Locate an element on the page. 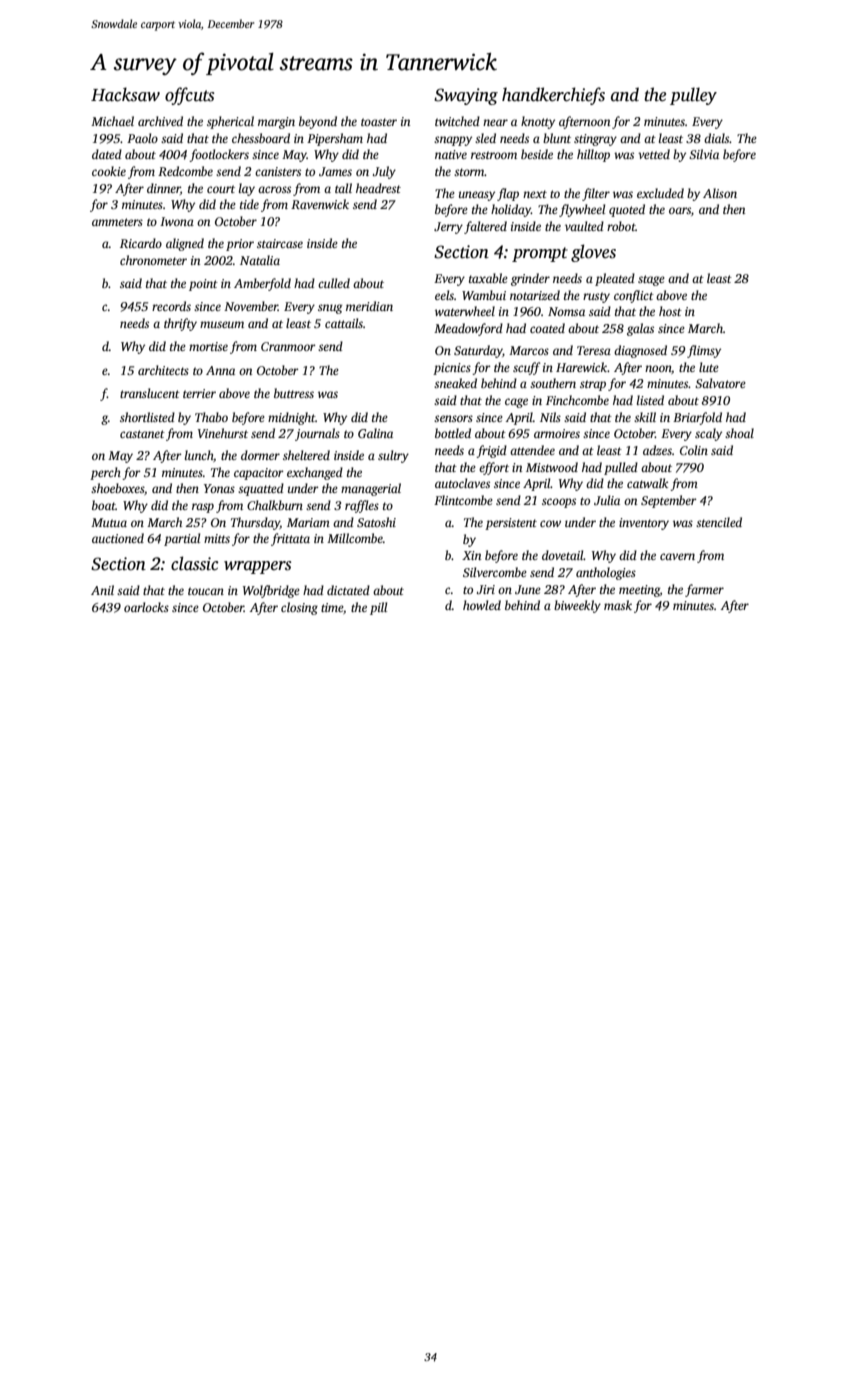 The height and width of the image is (1400, 849). November is located at coordinates (251, 306).
